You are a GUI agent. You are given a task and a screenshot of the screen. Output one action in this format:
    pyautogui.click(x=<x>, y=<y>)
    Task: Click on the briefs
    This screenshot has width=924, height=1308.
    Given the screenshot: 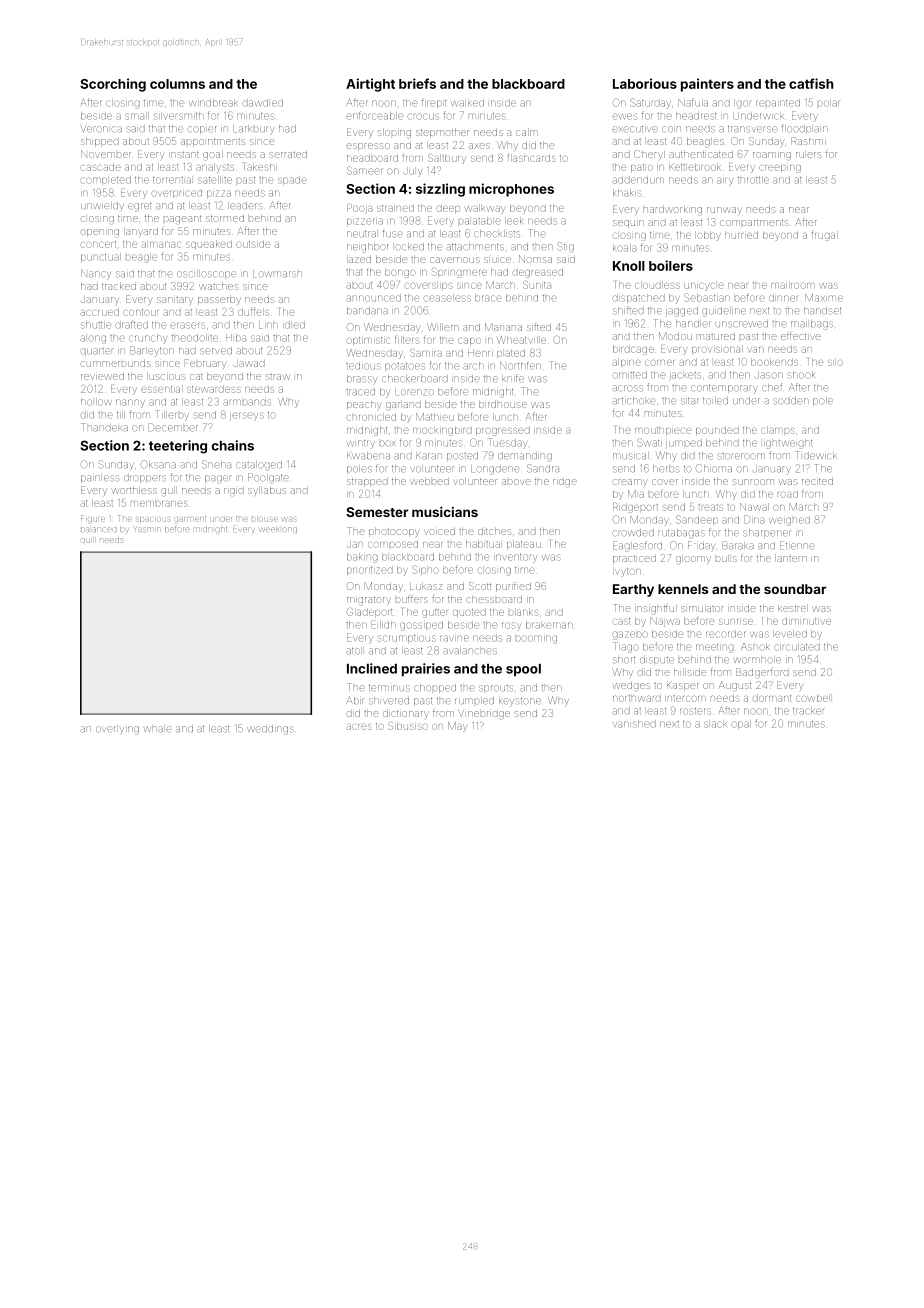 What is the action you would take?
    pyautogui.click(x=417, y=83)
